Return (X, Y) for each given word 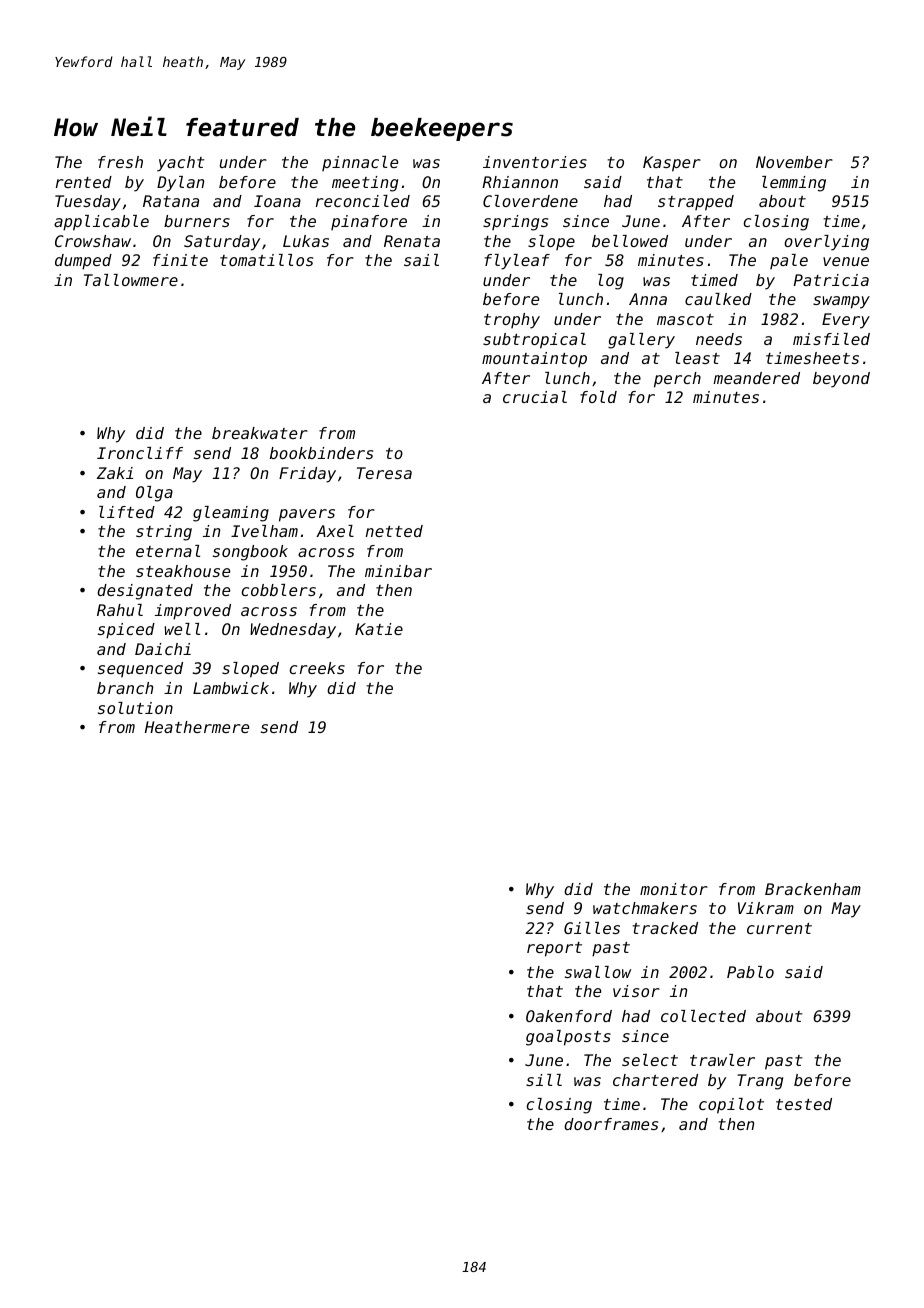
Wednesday (293, 631)
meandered (756, 378)
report (554, 949)
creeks (317, 668)
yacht (181, 164)
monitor (674, 889)
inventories (535, 162)
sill (544, 1080)
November (794, 162)
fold (598, 397)
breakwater (260, 433)
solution (135, 708)
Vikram (766, 908)
